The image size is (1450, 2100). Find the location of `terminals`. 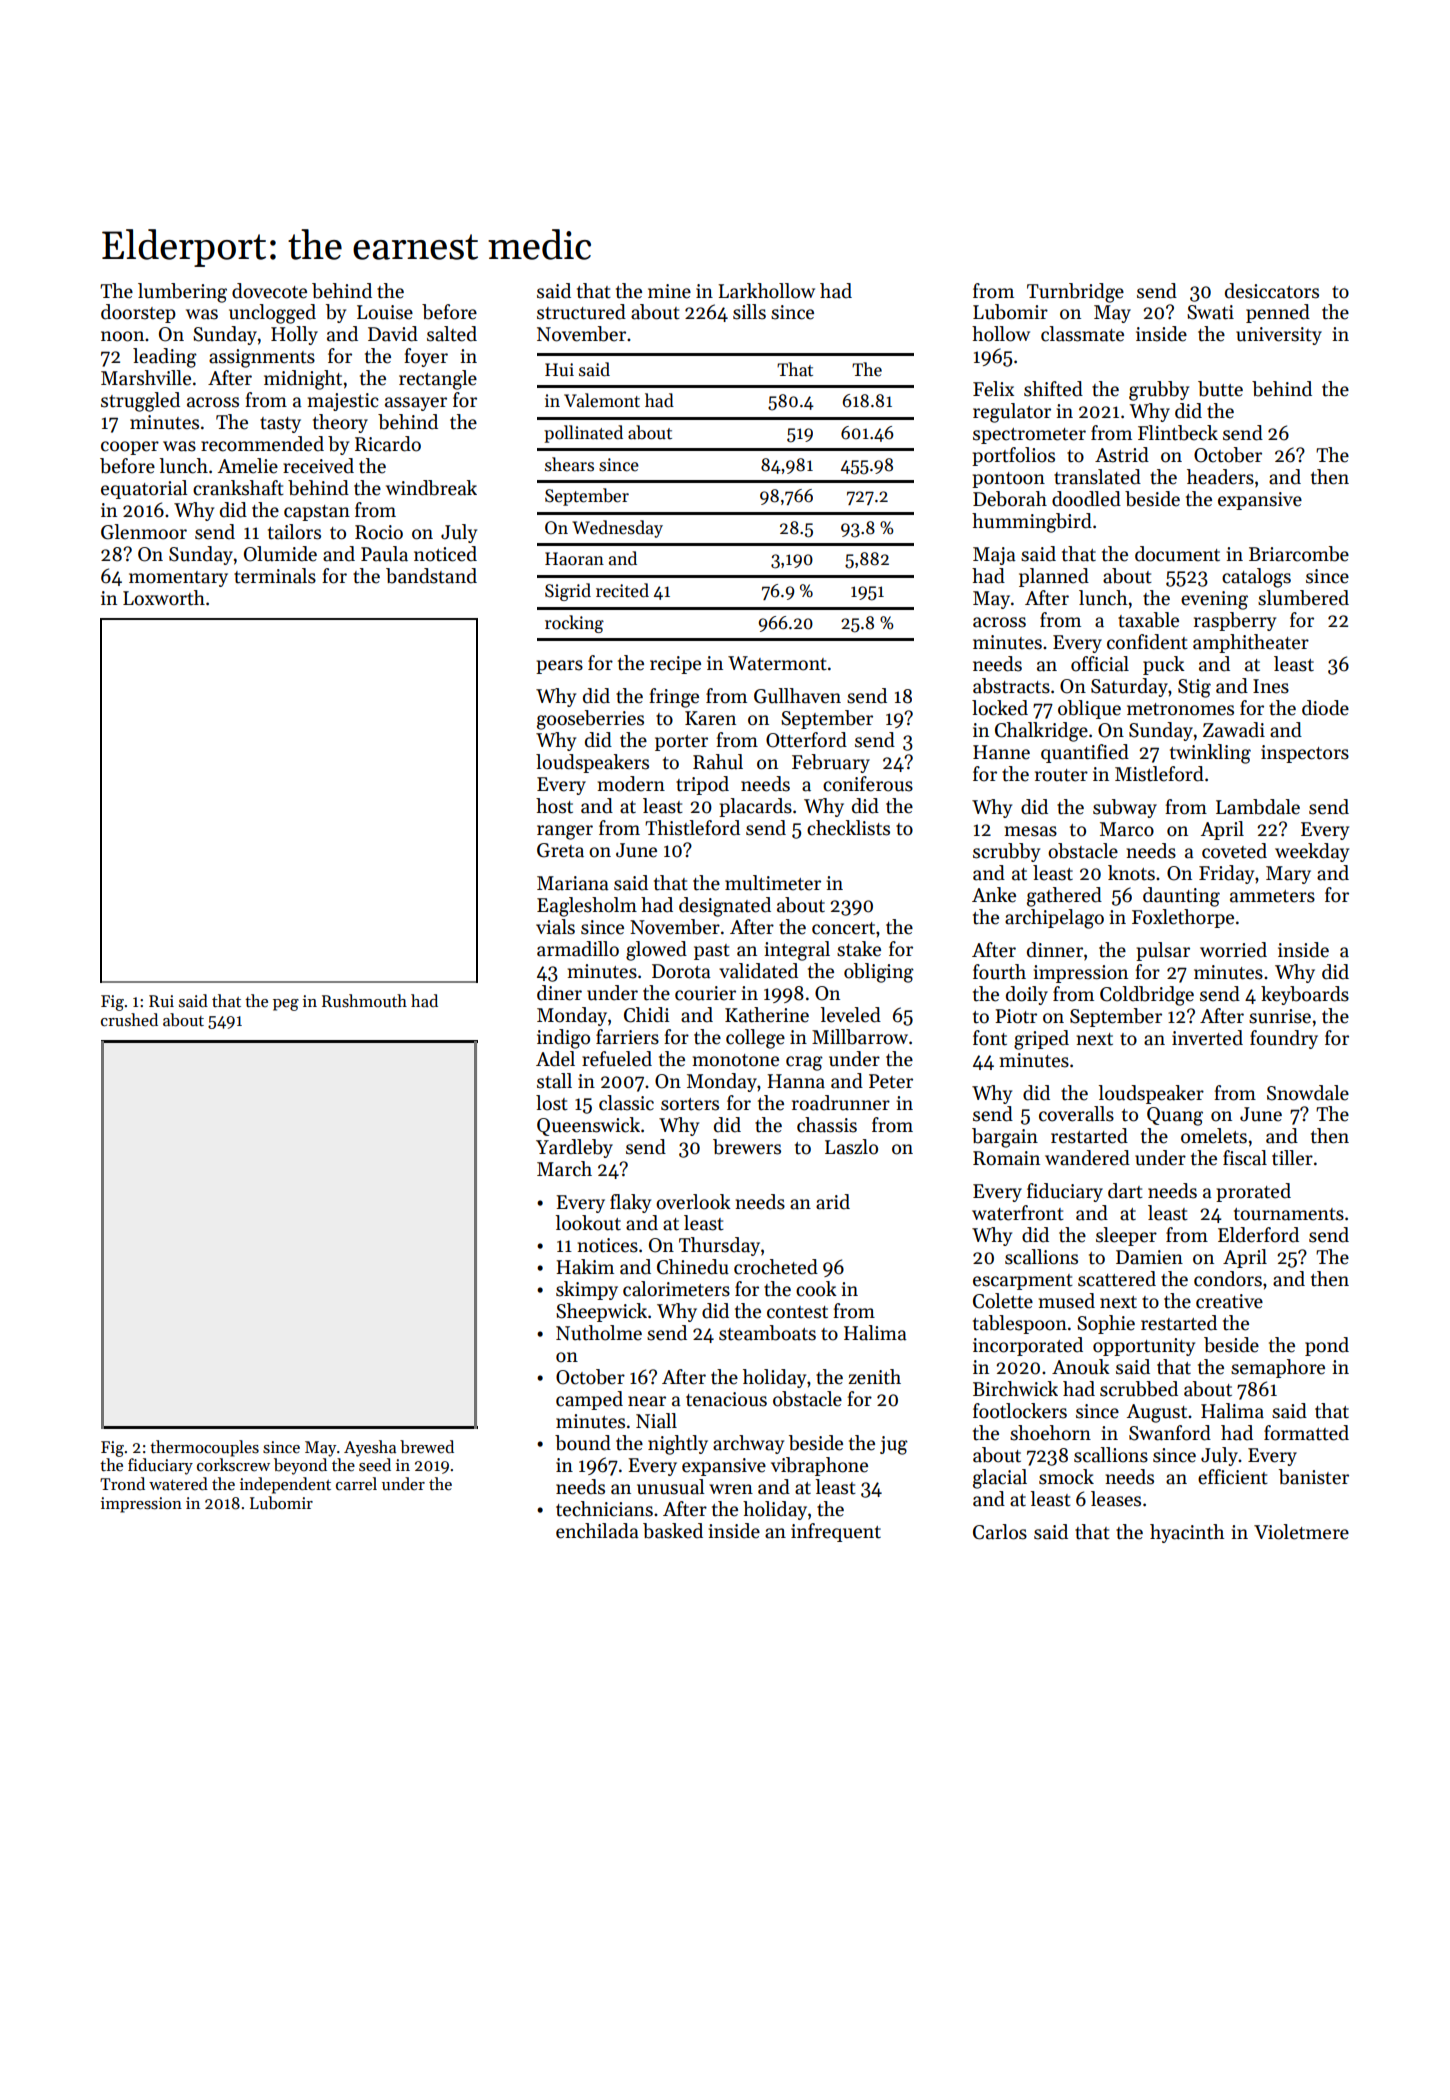

terminals is located at coordinates (275, 576).
